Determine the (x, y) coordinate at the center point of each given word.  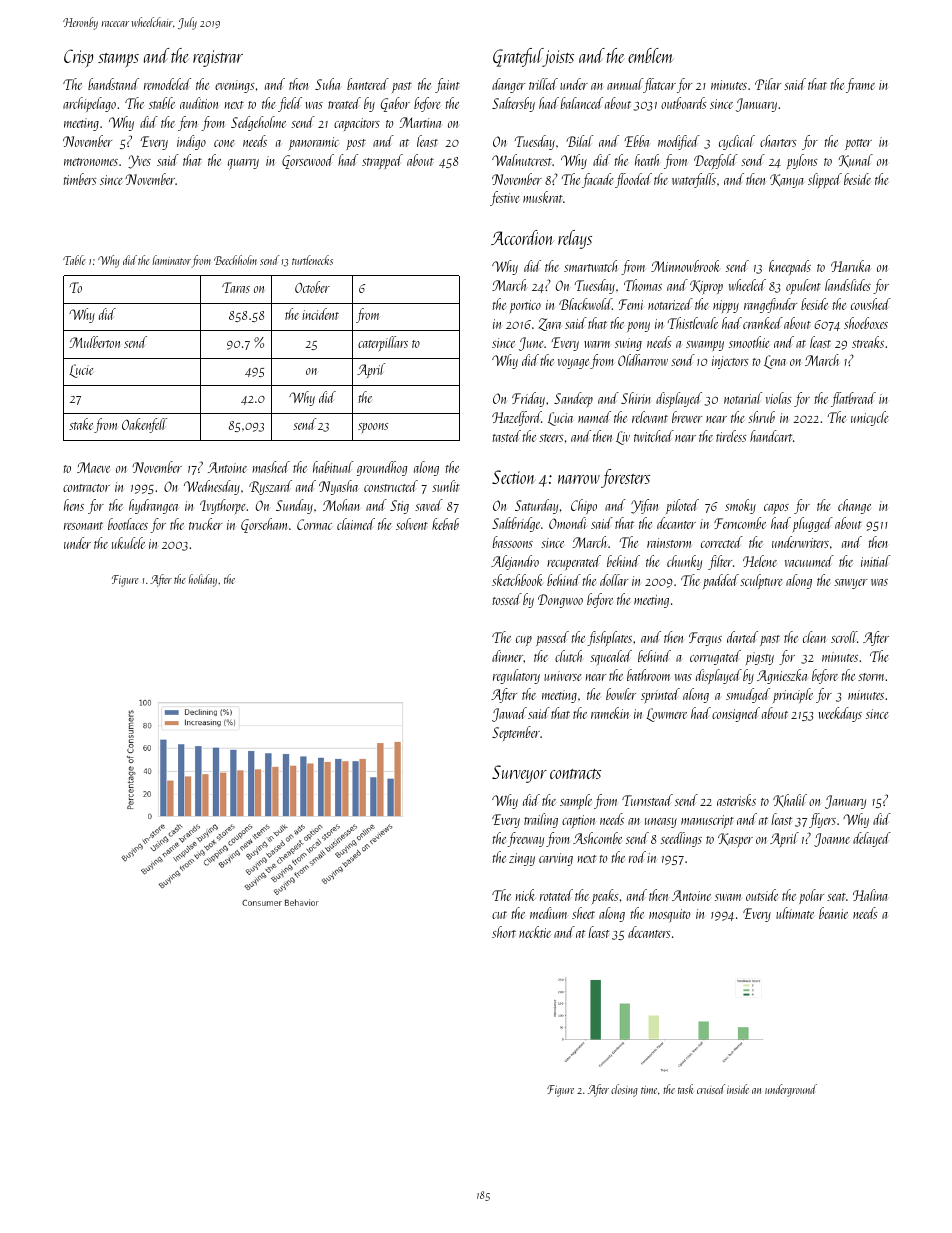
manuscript (707, 821)
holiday (203, 580)
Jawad (509, 714)
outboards (684, 103)
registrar (218, 58)
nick (526, 895)
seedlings (681, 839)
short (504, 932)
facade (598, 180)
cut (499, 915)
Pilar (768, 84)
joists (558, 57)
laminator (171, 260)
